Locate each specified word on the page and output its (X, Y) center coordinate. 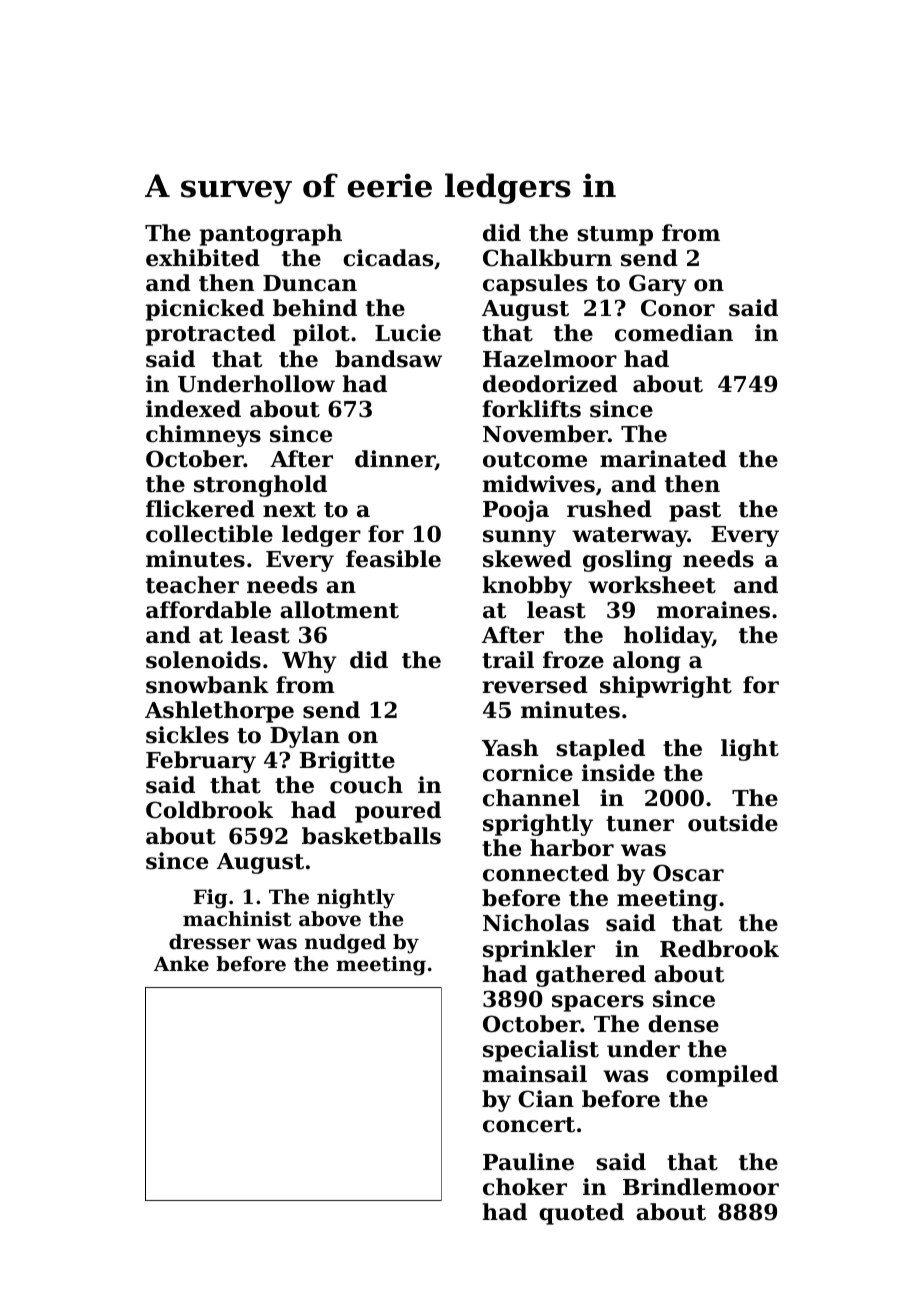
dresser (210, 942)
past (695, 512)
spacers (598, 1003)
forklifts (531, 409)
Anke (181, 964)
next (289, 510)
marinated (663, 459)
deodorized (550, 384)
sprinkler (539, 951)
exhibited (203, 258)
